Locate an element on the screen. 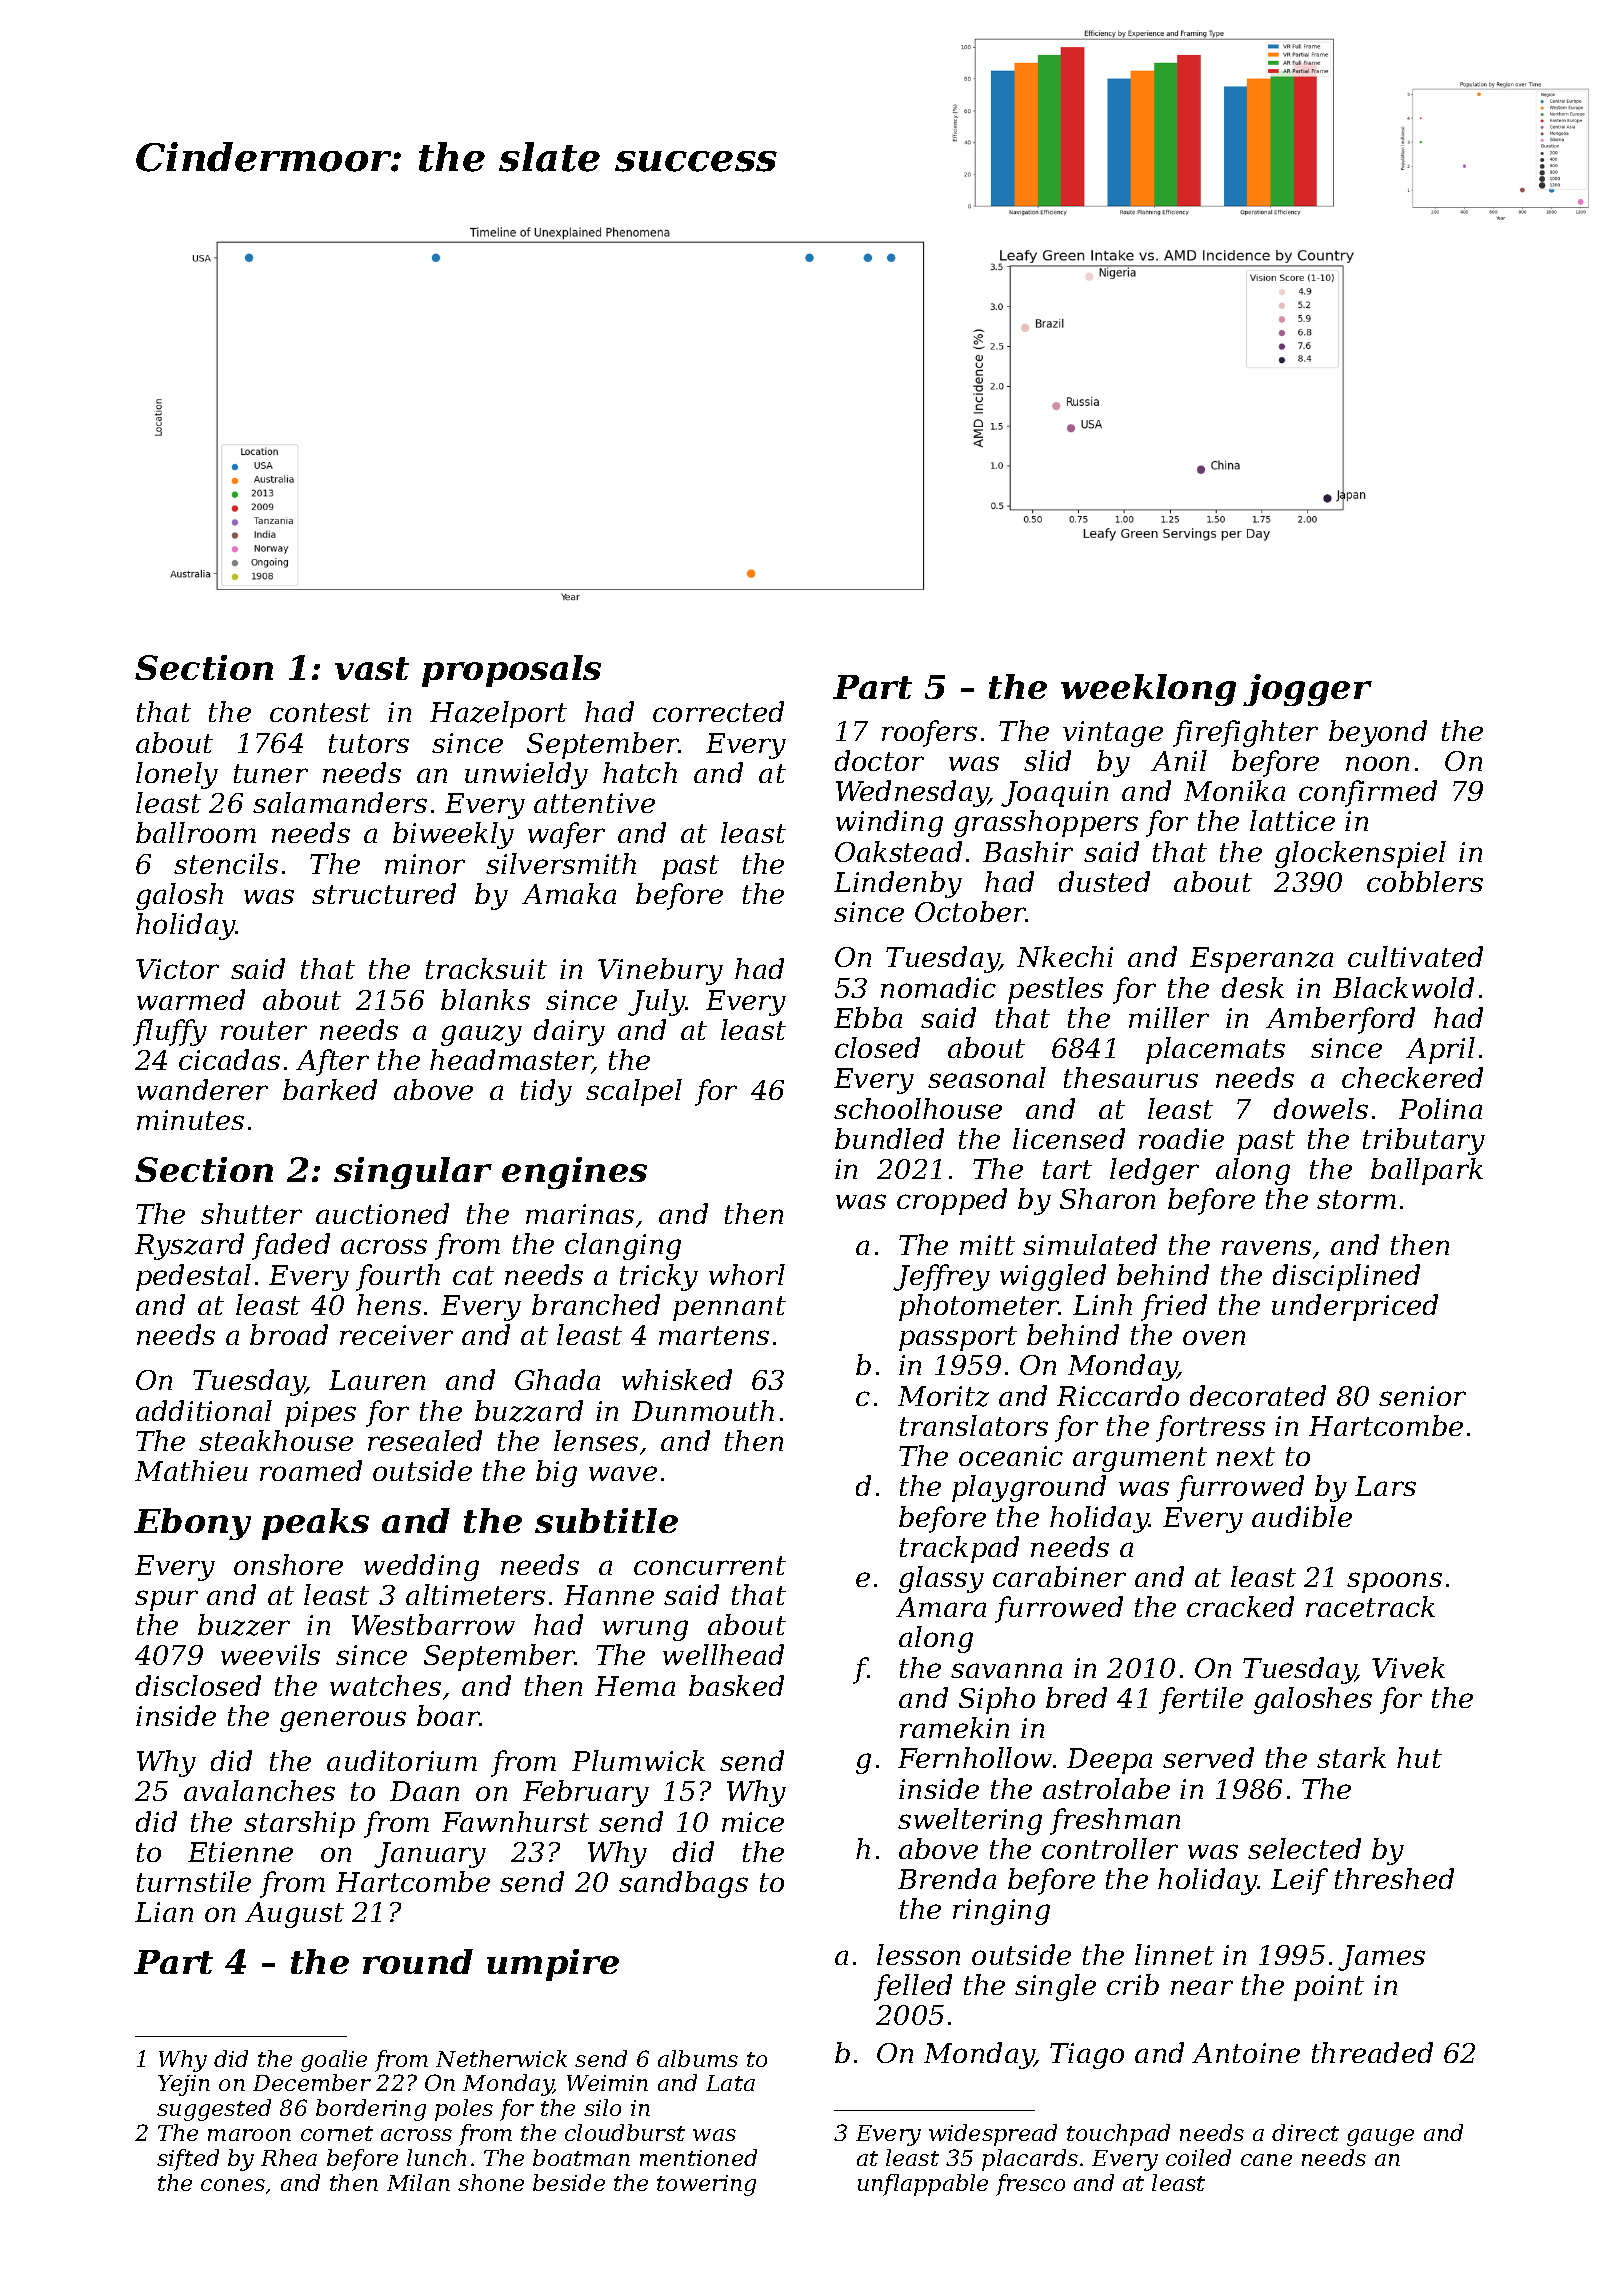 Image resolution: width=1620 pixels, height=2292 pixels. hatch is located at coordinates (640, 772).
